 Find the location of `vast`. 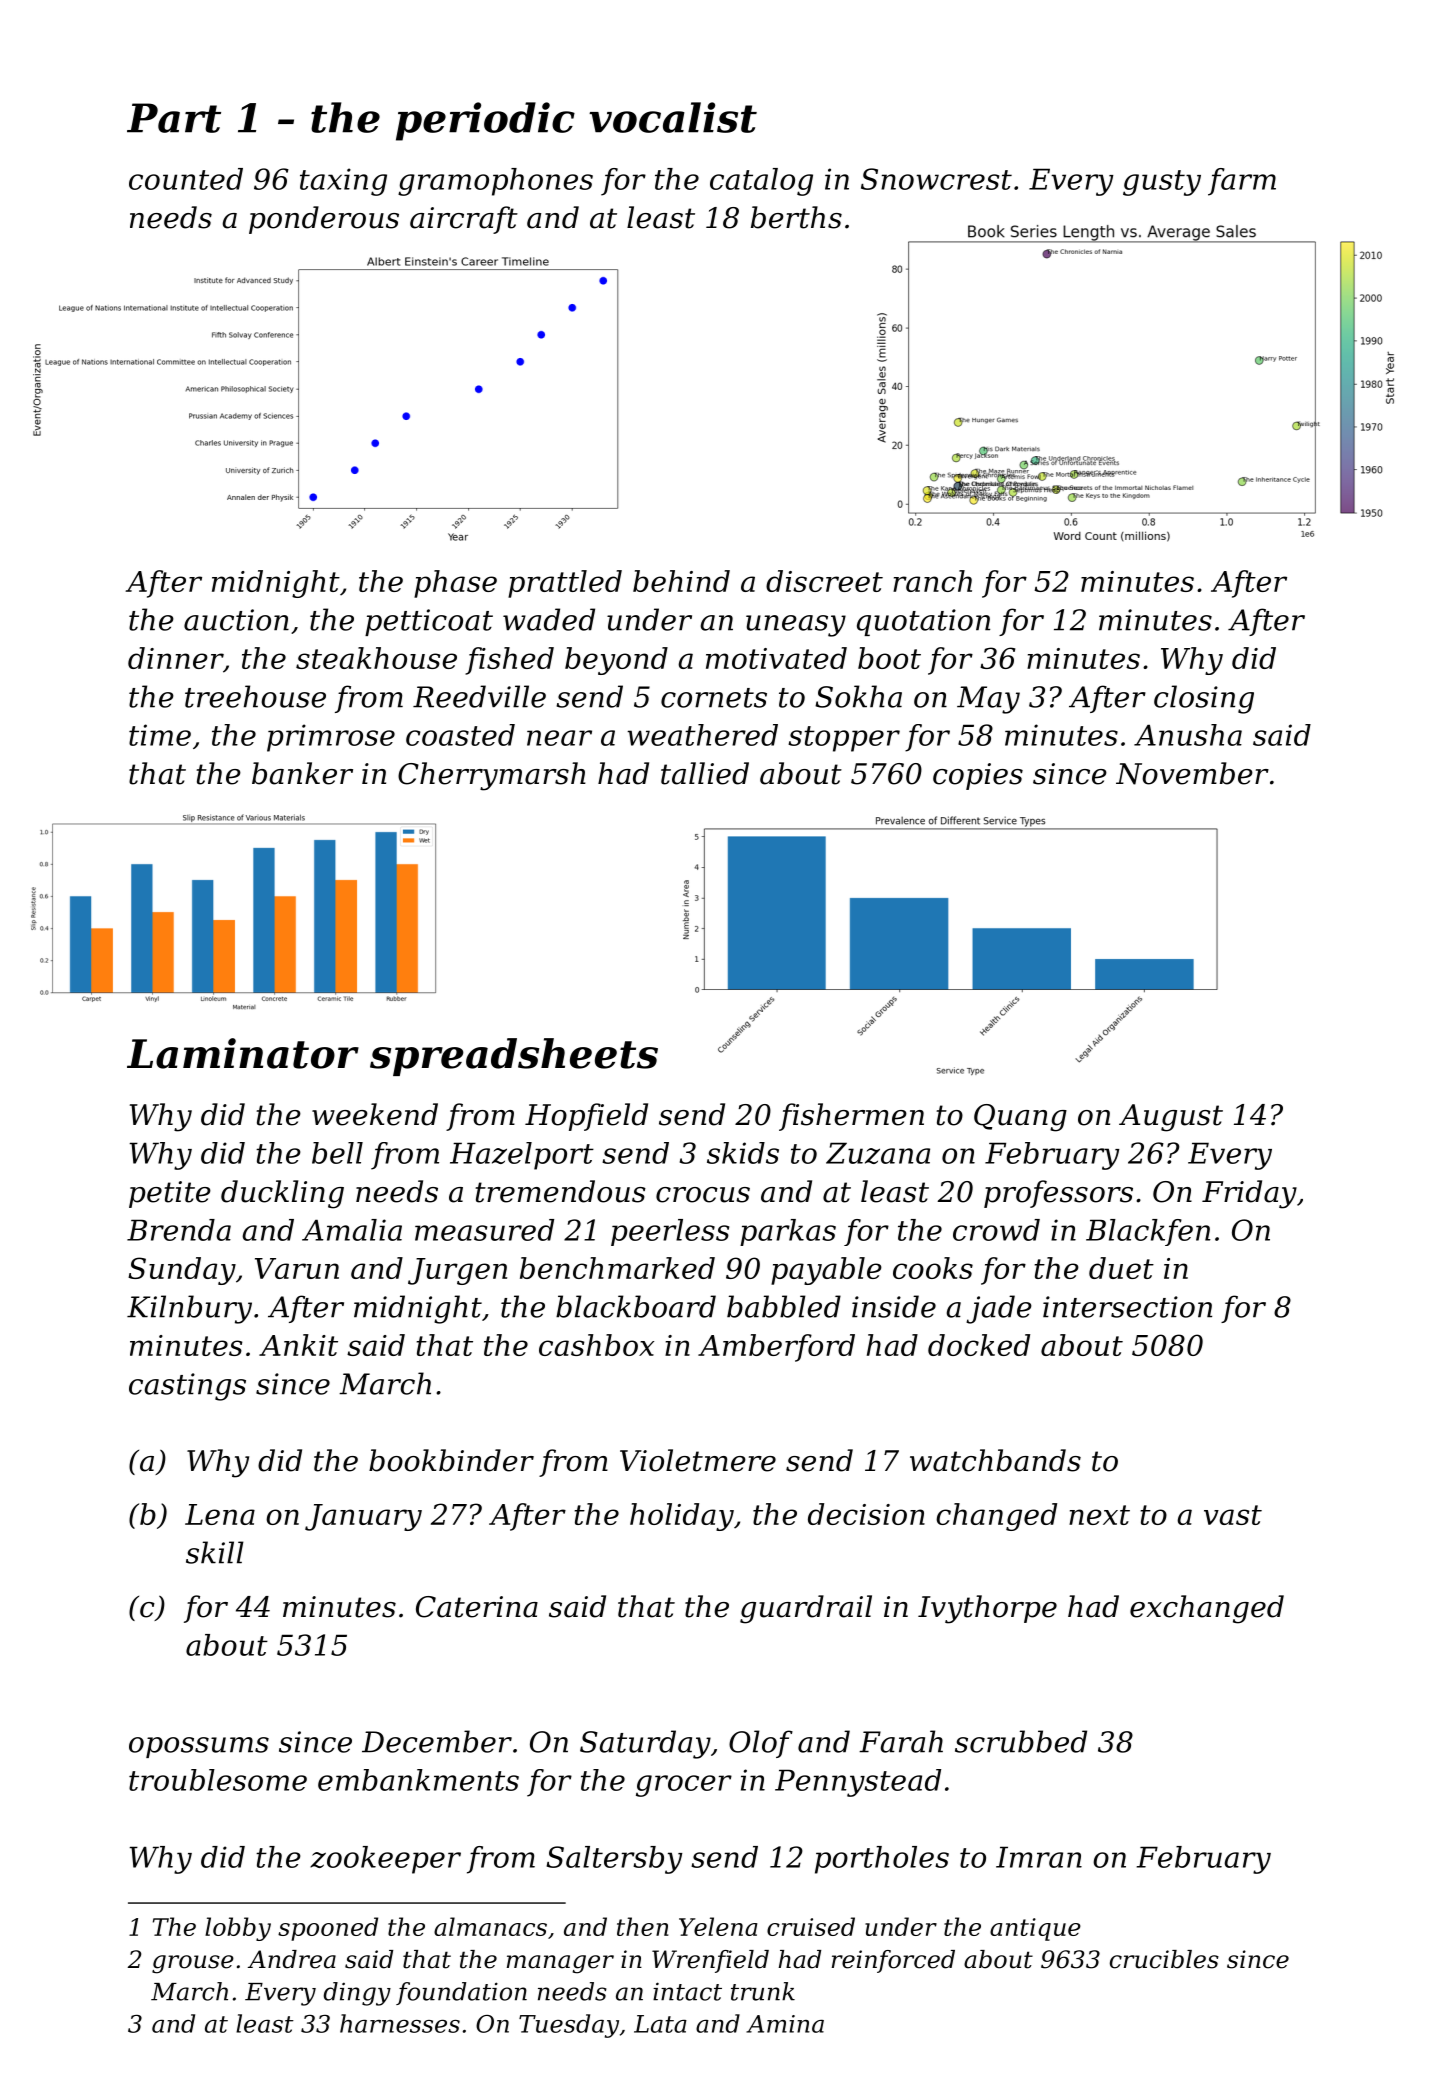

vast is located at coordinates (1233, 1515).
